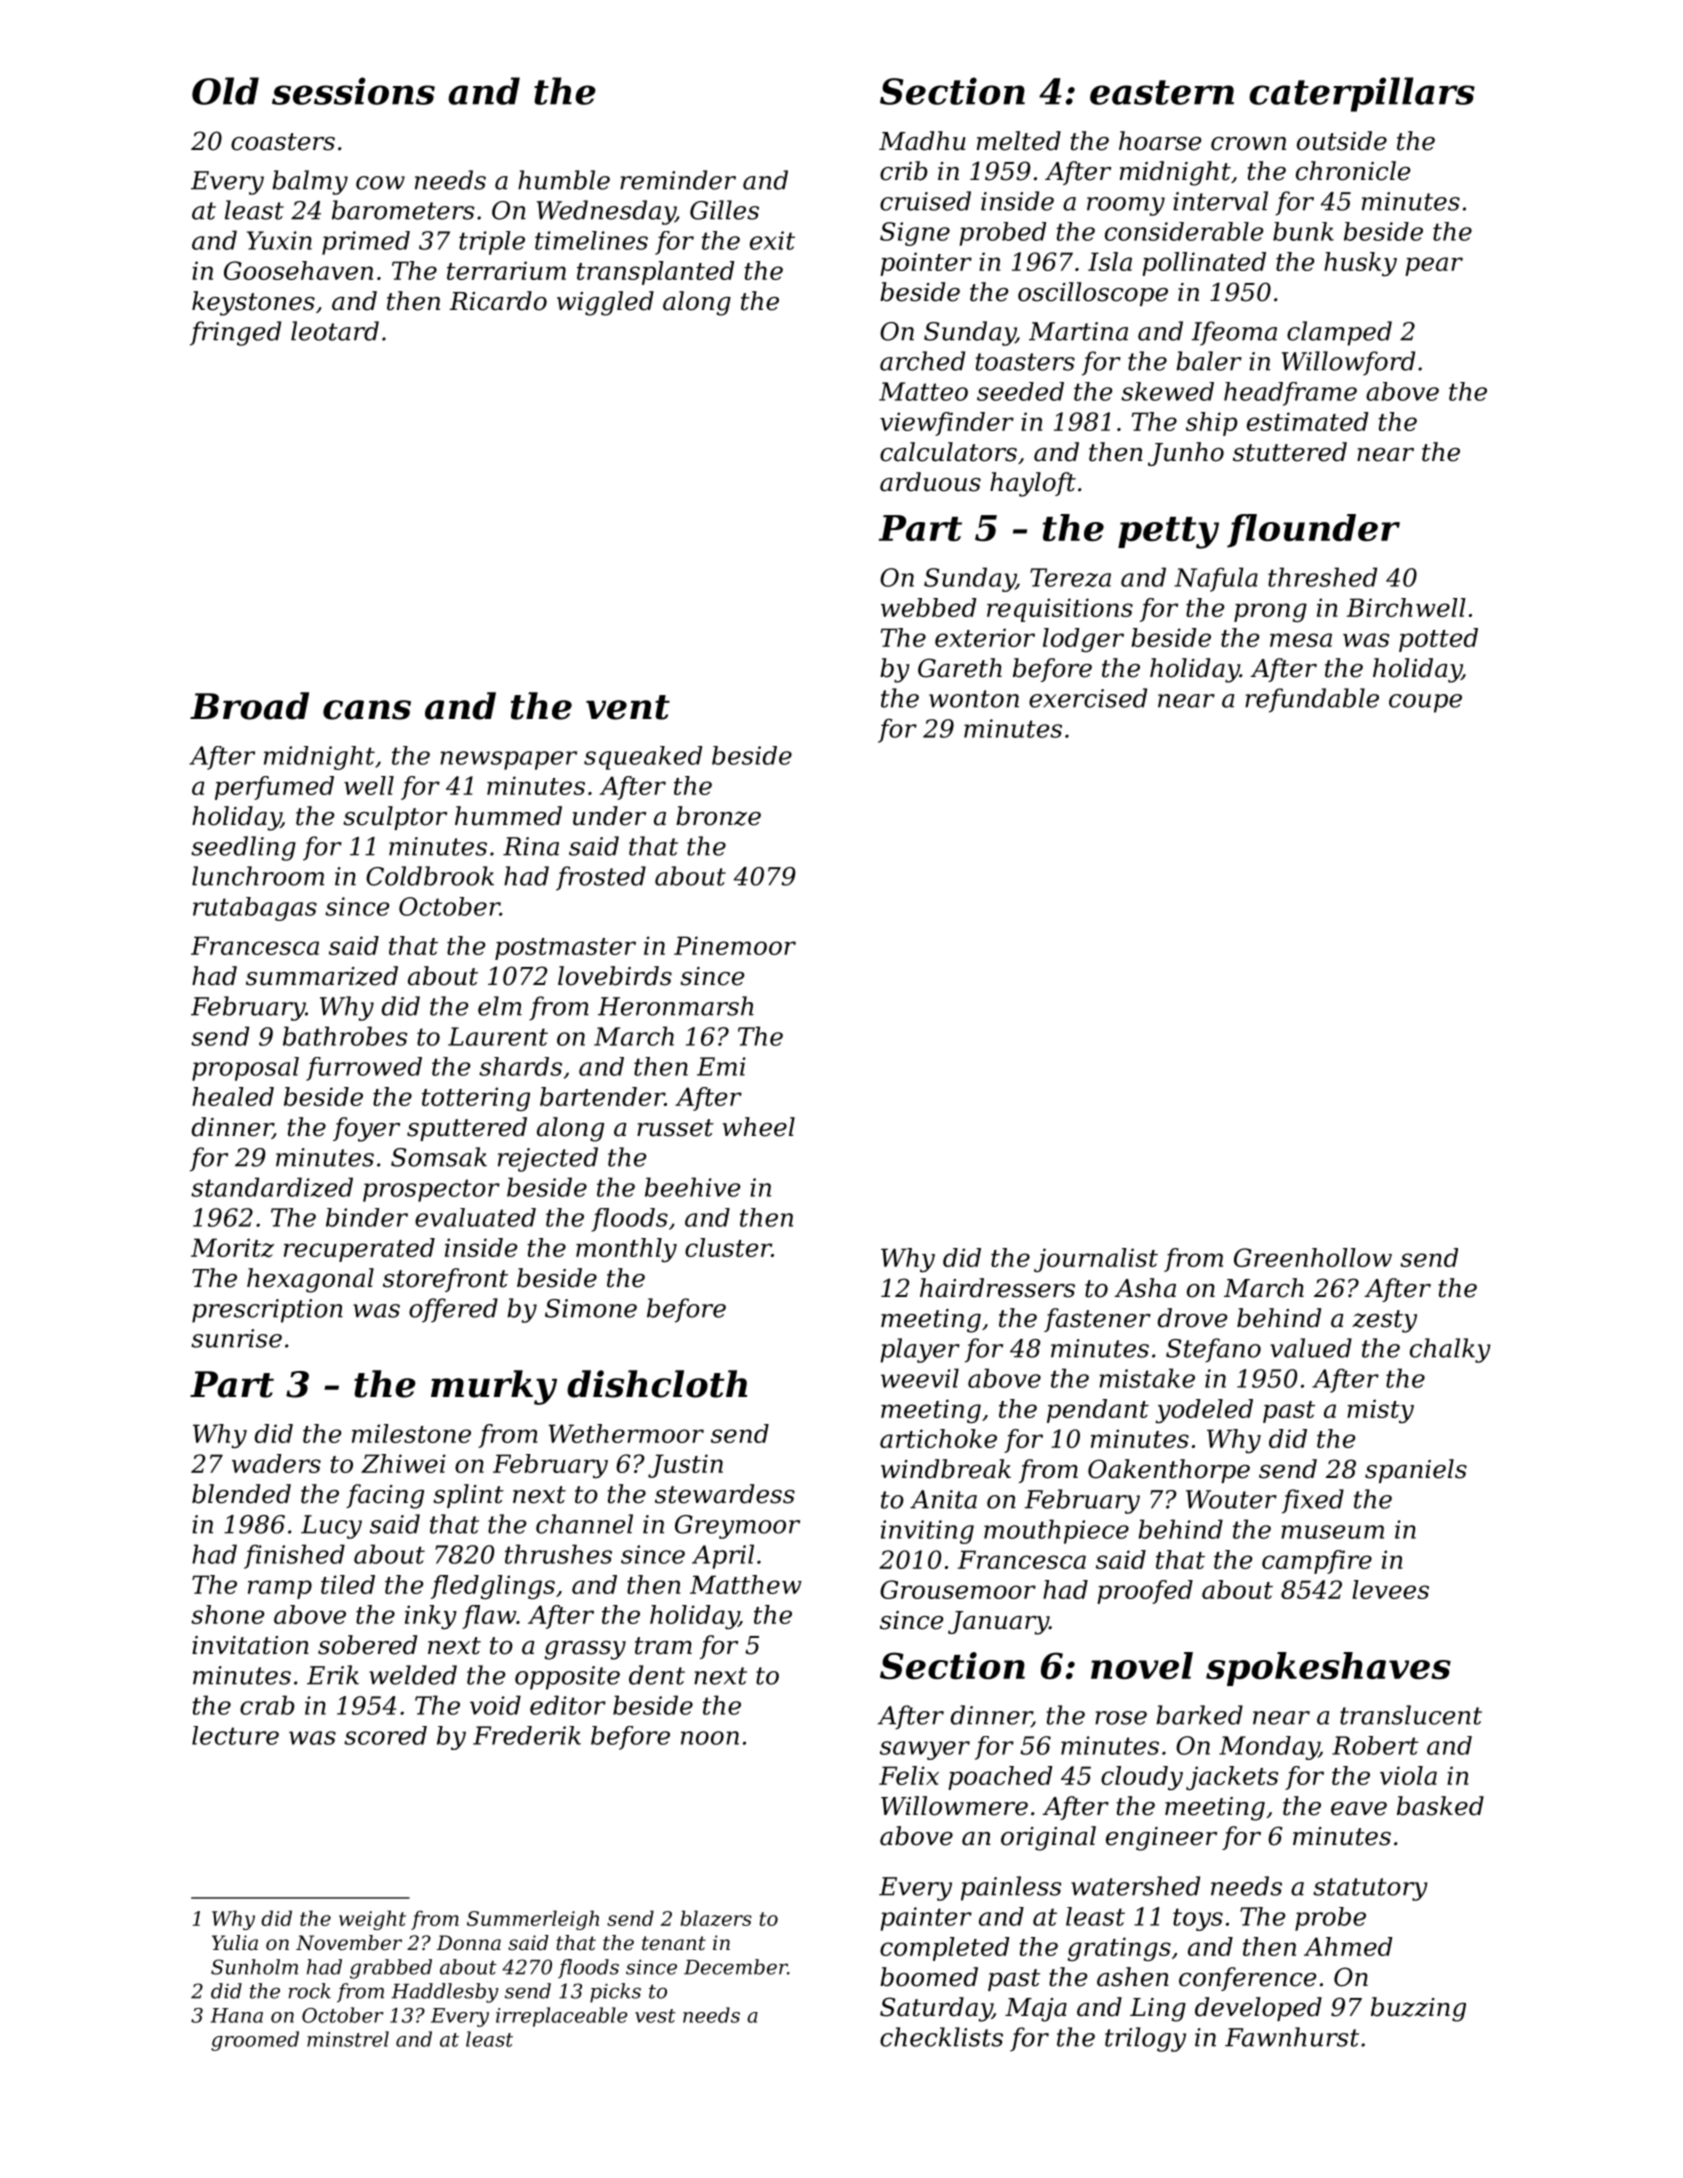  Describe the element at coordinates (236, 1338) in the screenshot. I see `sunrise` at that location.
